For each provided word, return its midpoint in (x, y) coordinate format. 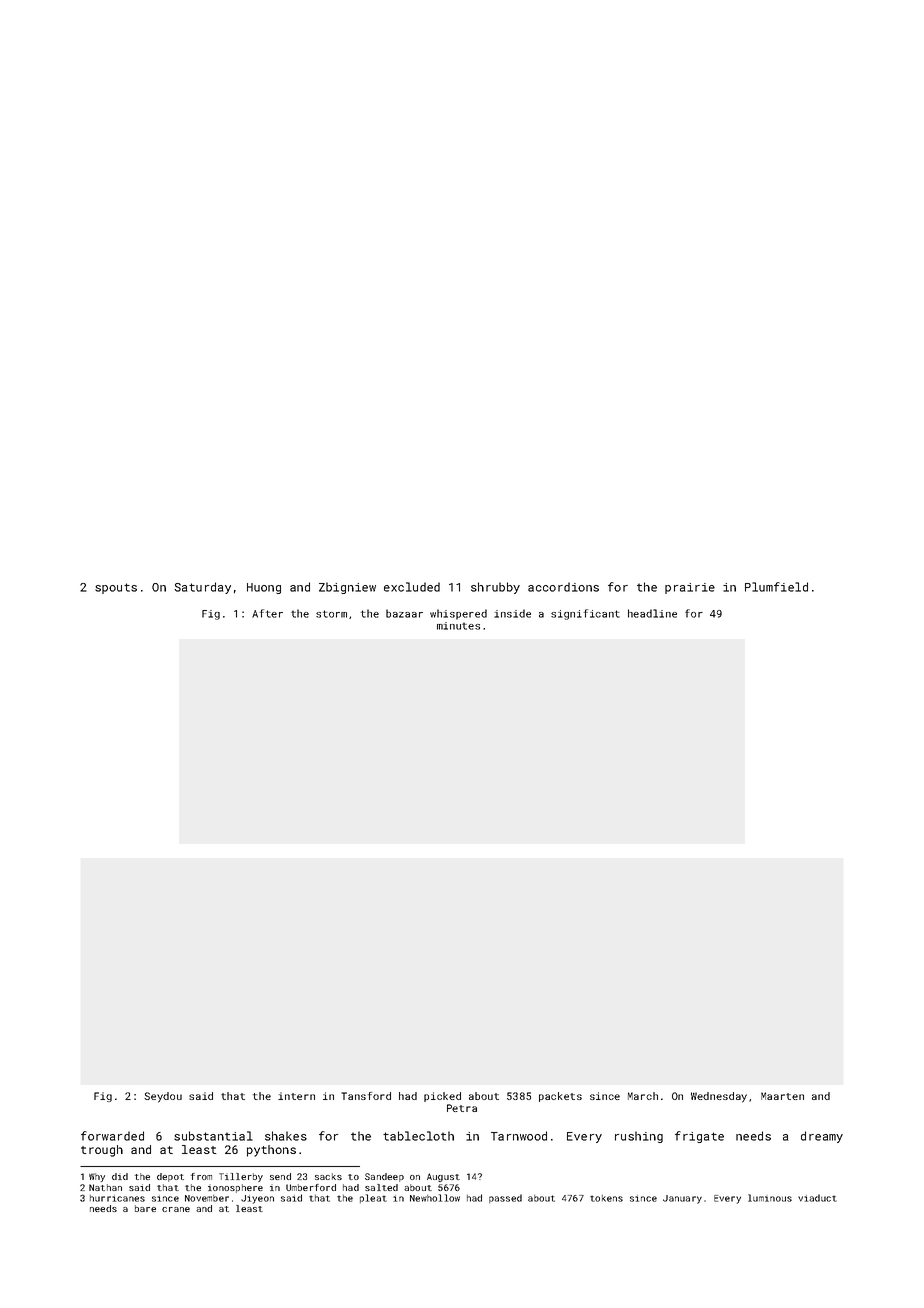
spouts (116, 588)
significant (585, 614)
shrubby (495, 588)
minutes (458, 626)
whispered (458, 614)
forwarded (112, 1136)
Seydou (163, 1097)
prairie (690, 588)
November (207, 1198)
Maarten (782, 1096)
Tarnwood (519, 1136)
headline (652, 613)
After (267, 613)
